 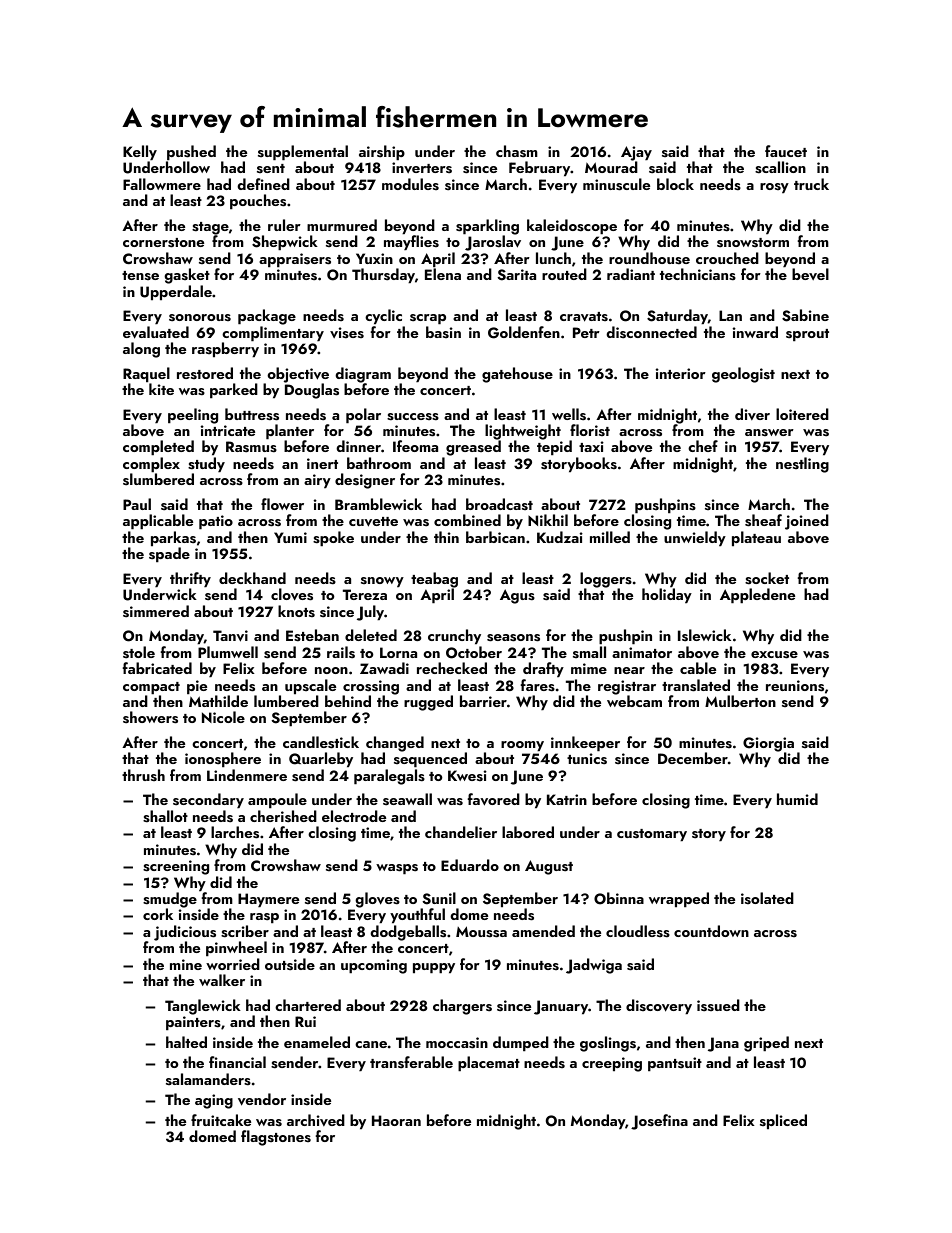 I want to click on Nikhil, so click(x=548, y=520).
